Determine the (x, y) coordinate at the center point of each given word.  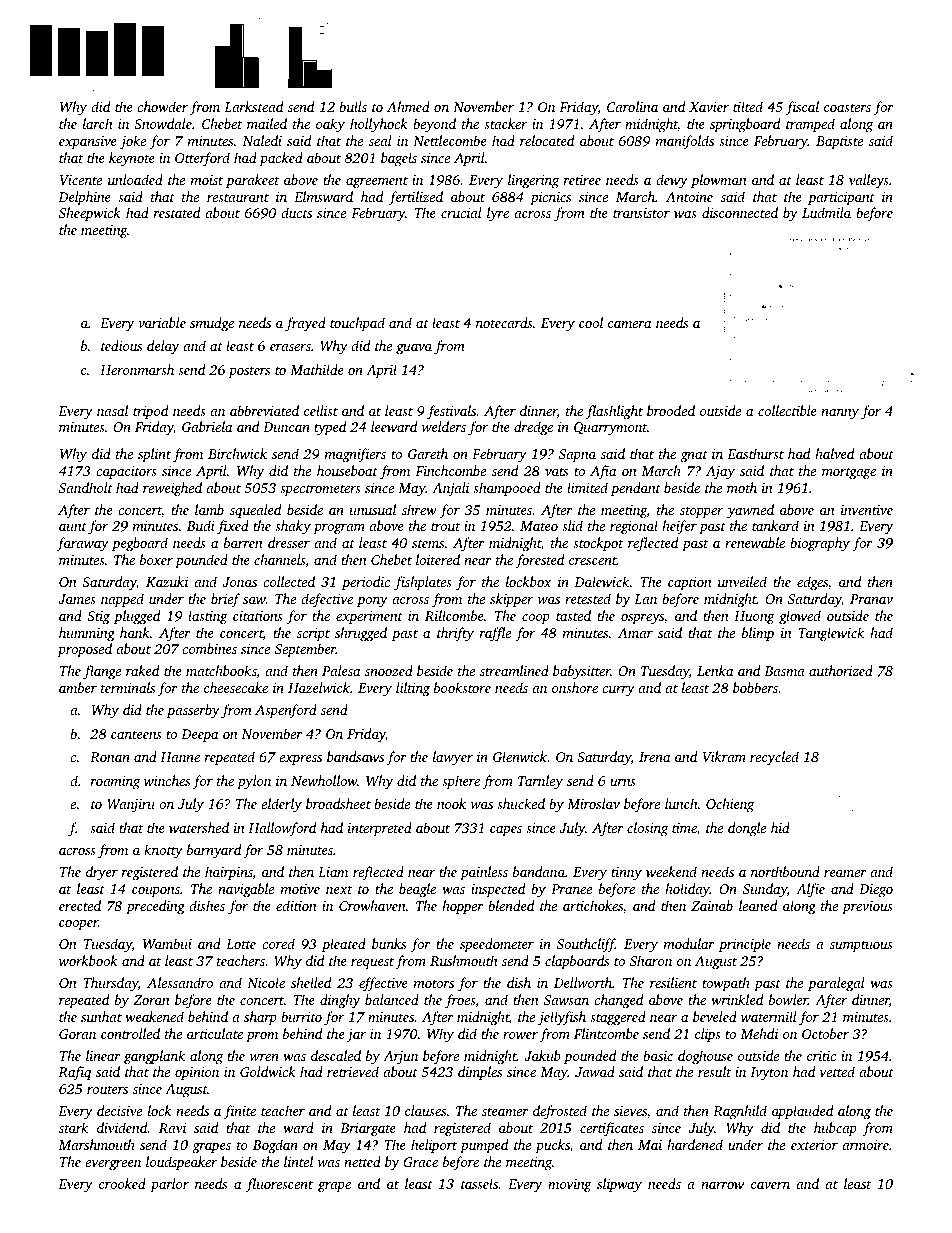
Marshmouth (96, 1144)
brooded (671, 410)
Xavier (709, 107)
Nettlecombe (450, 140)
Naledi (262, 140)
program (339, 529)
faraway (83, 544)
